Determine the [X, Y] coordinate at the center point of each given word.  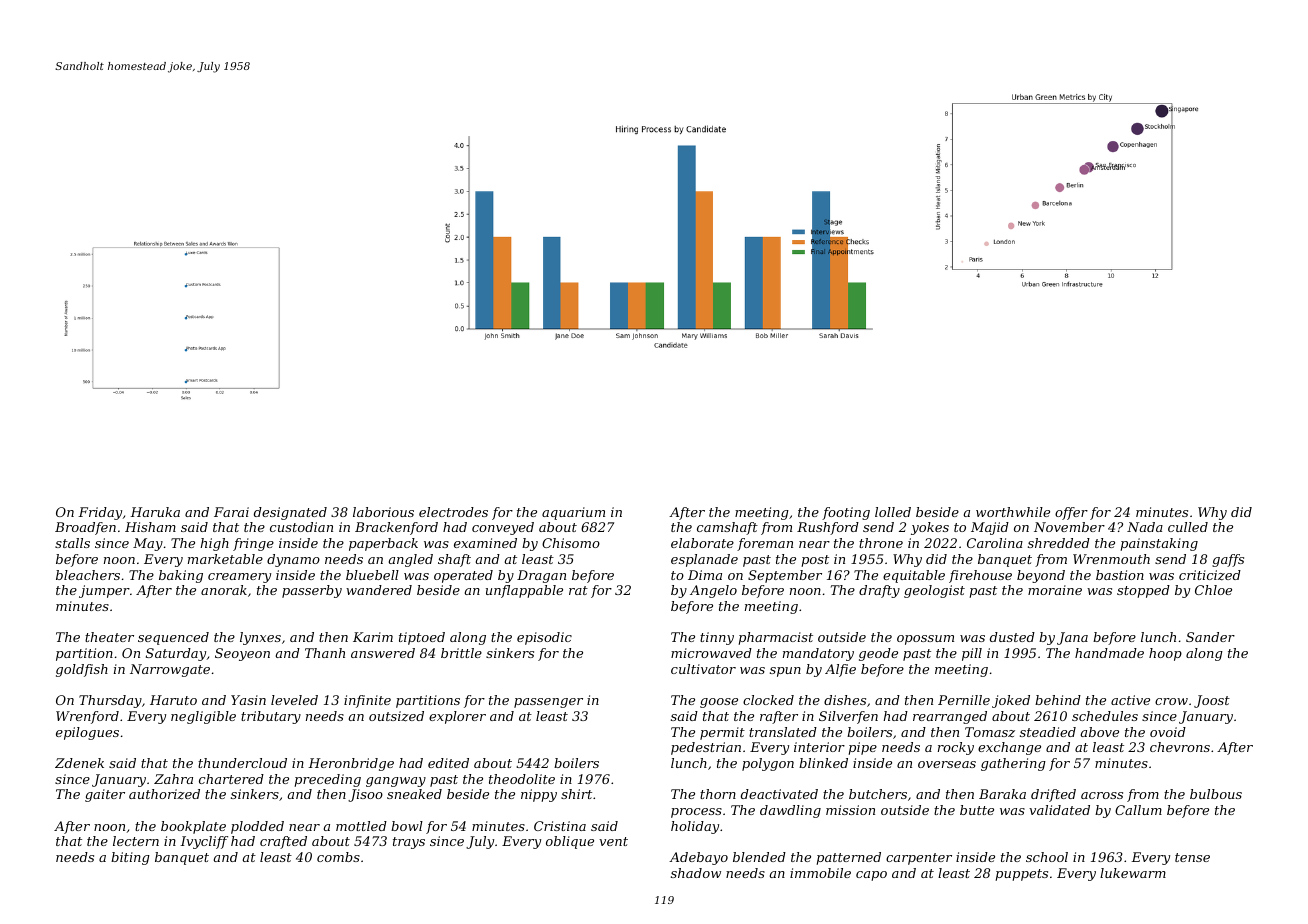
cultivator [703, 669]
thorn [718, 794]
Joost [1212, 701]
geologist [934, 591]
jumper [104, 591]
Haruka [155, 512]
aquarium [573, 513]
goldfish [82, 670]
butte [977, 810]
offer [1071, 513]
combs [338, 857]
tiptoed [422, 638]
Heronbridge [351, 764]
